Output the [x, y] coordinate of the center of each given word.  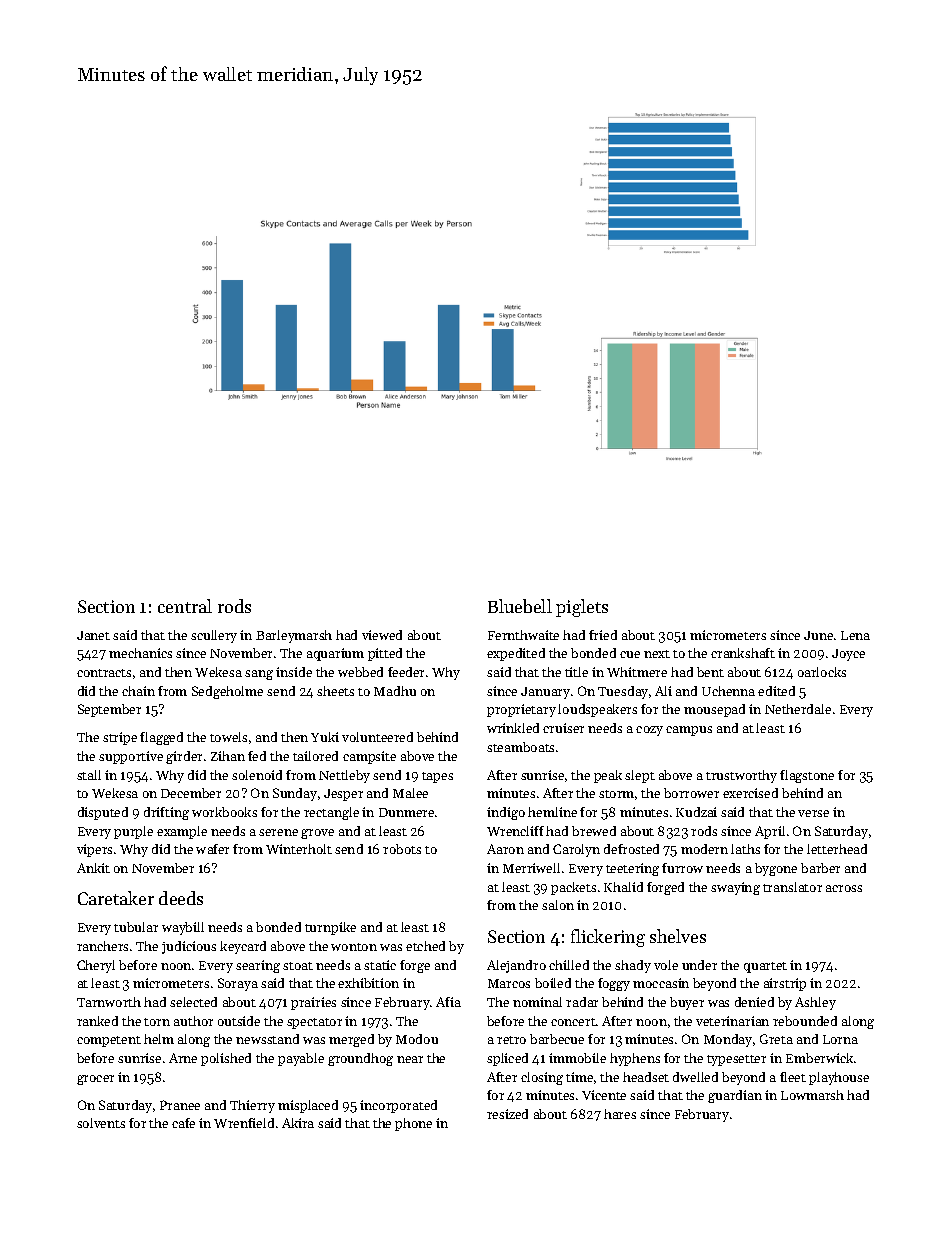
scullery [214, 636]
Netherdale [798, 709]
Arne [183, 1058]
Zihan [228, 756]
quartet [765, 967]
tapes [437, 777]
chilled [569, 965]
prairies [313, 1003]
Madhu [395, 691]
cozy [649, 731]
